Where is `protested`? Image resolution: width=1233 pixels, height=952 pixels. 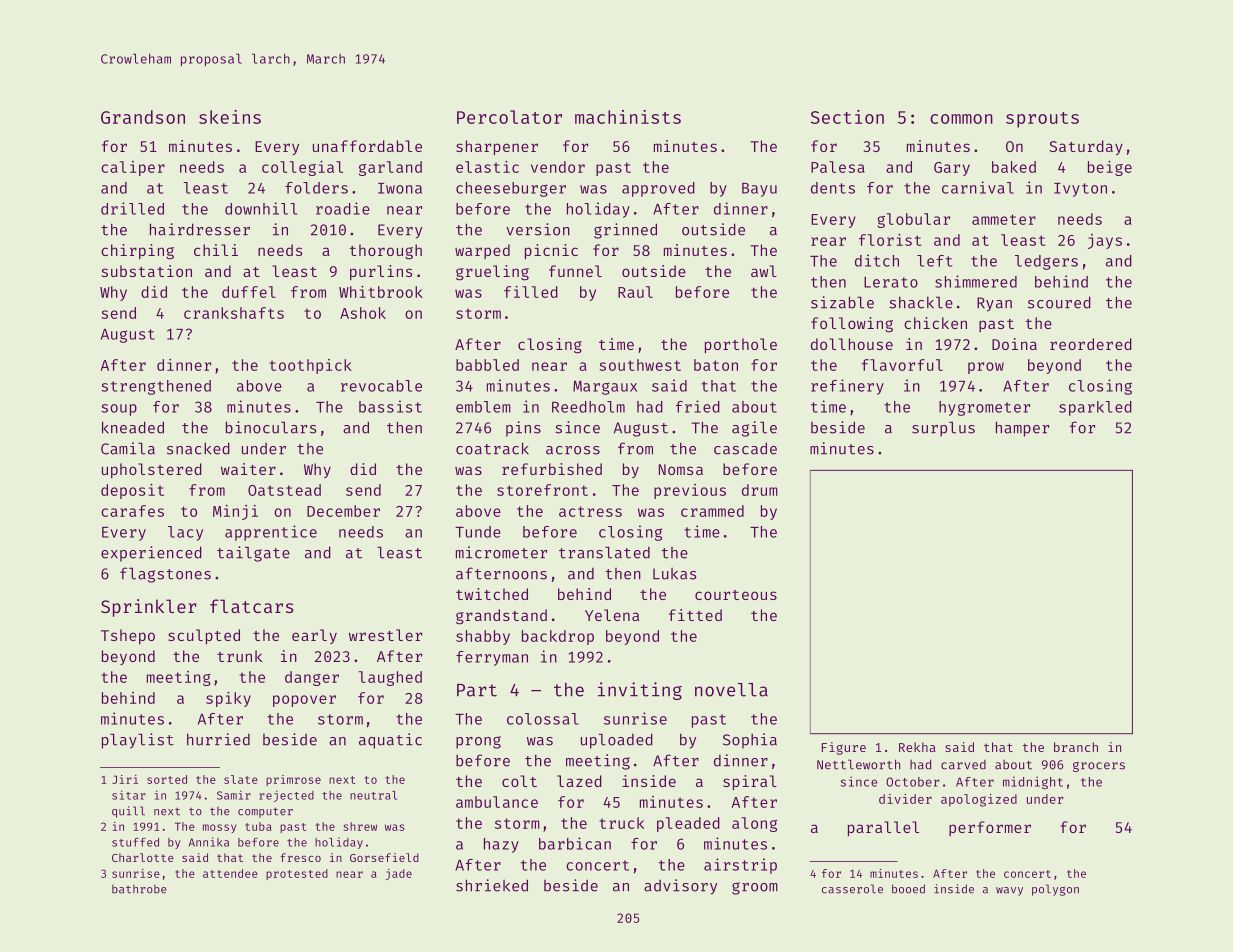
protested is located at coordinates (297, 874).
